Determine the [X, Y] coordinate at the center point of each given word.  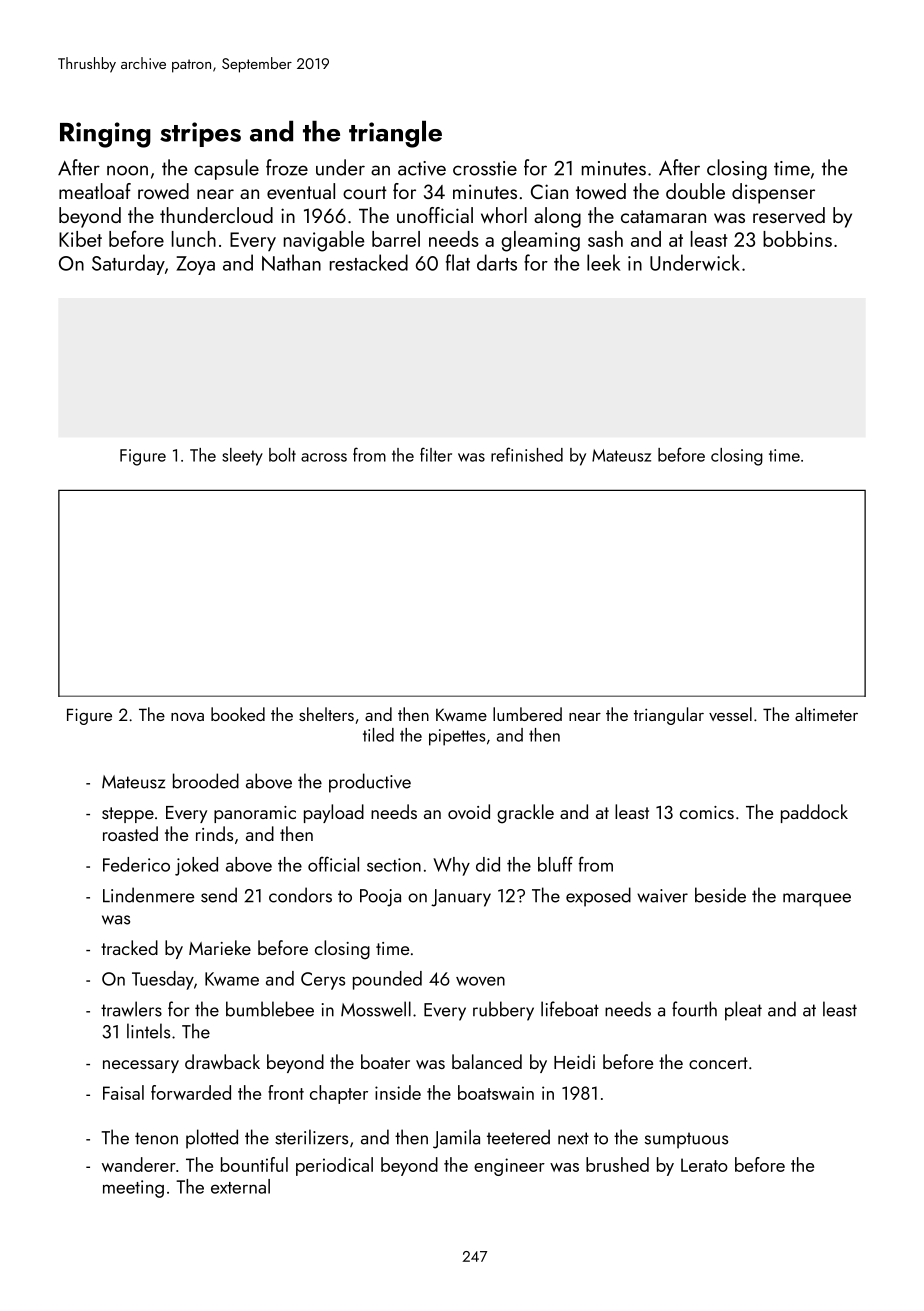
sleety [242, 457]
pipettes [457, 737]
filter [436, 454]
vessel [730, 714]
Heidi [574, 1061]
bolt [282, 455]
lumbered [527, 714]
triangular [669, 716]
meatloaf [95, 191]
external [240, 1186]
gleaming [540, 241]
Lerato [704, 1165]
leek [604, 262]
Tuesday [163, 980]
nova [187, 717]
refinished [527, 454]
